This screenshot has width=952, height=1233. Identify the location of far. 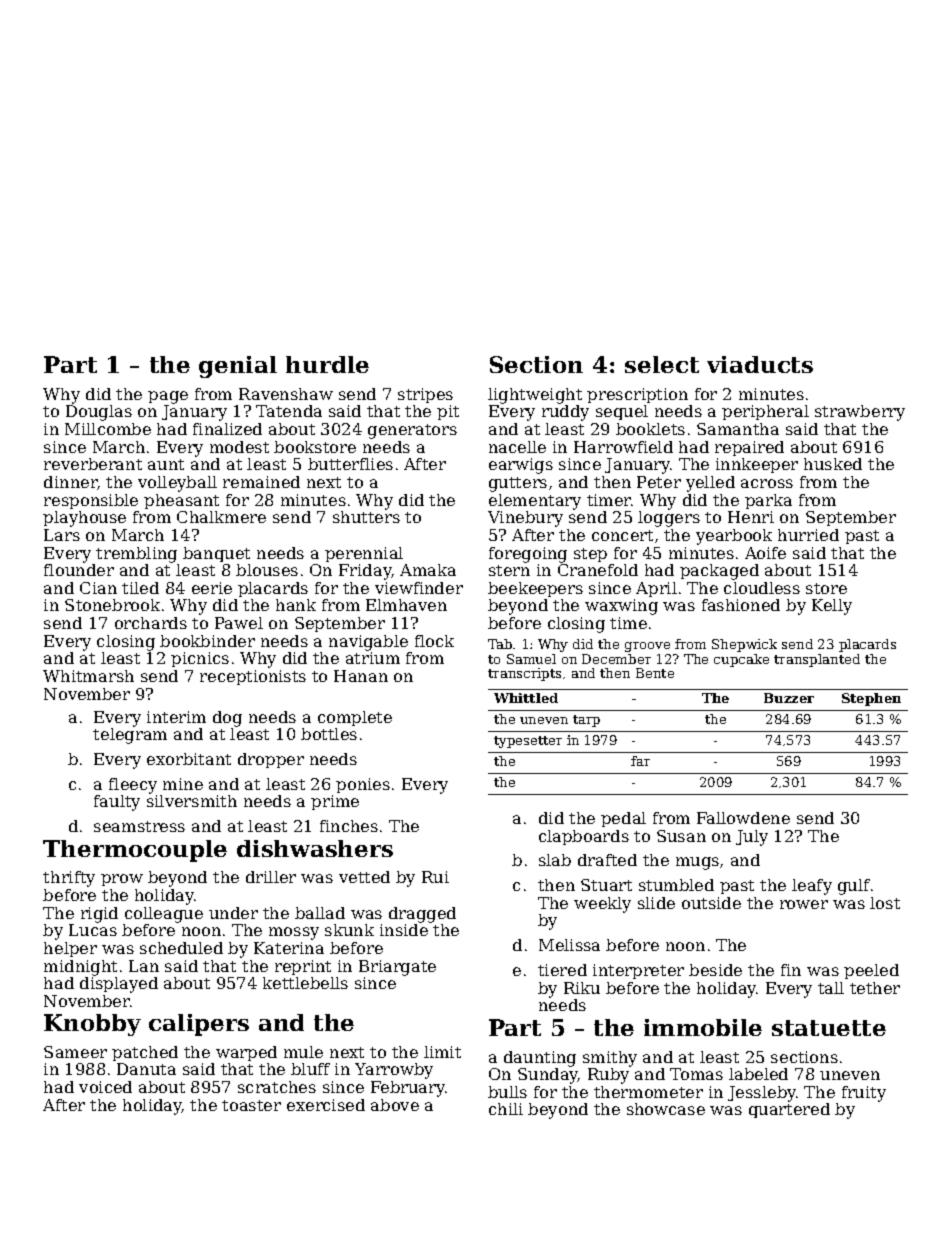
(640, 761).
